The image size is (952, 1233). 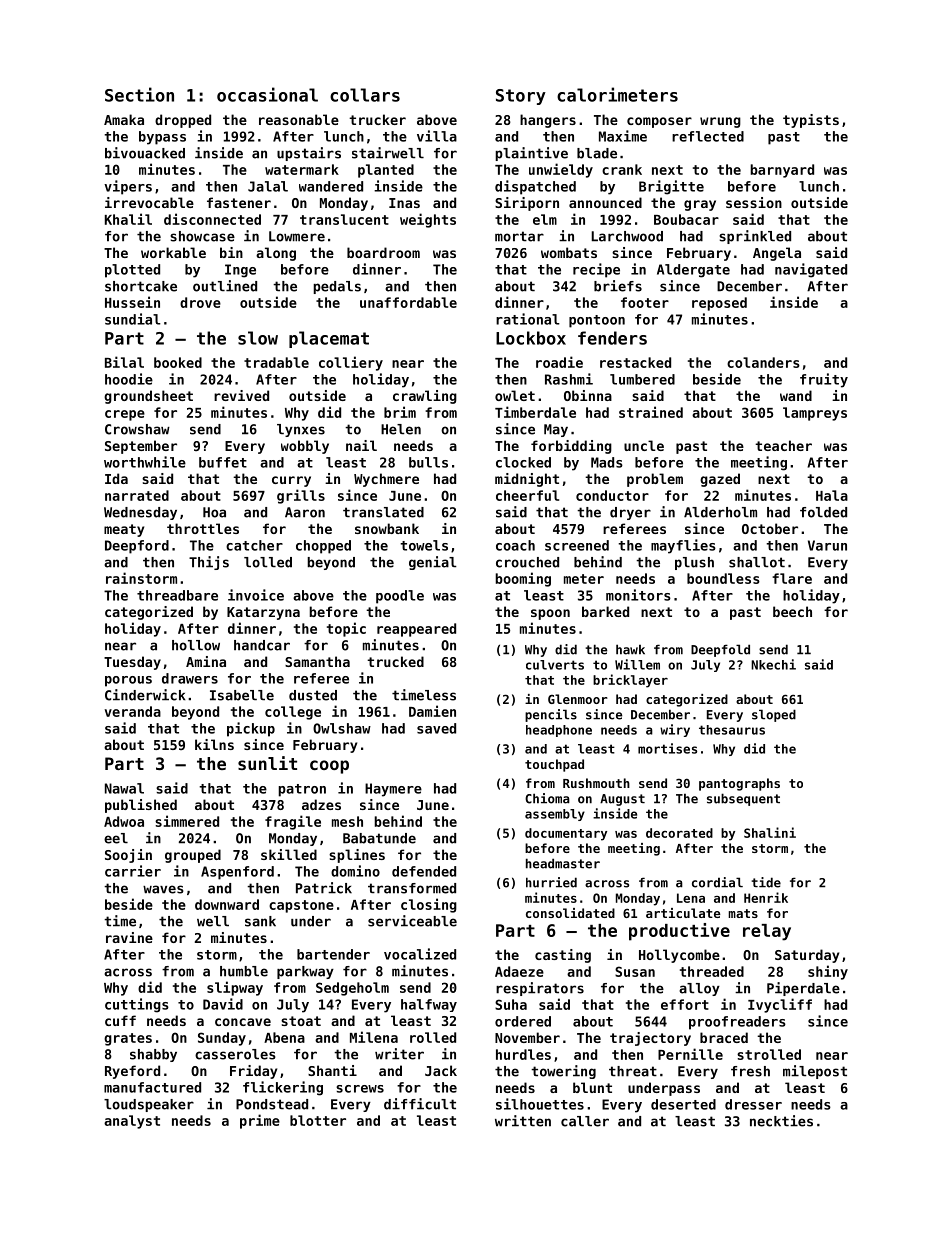 What do you see at coordinates (578, 699) in the page?
I see `Glenmoor` at bounding box center [578, 699].
